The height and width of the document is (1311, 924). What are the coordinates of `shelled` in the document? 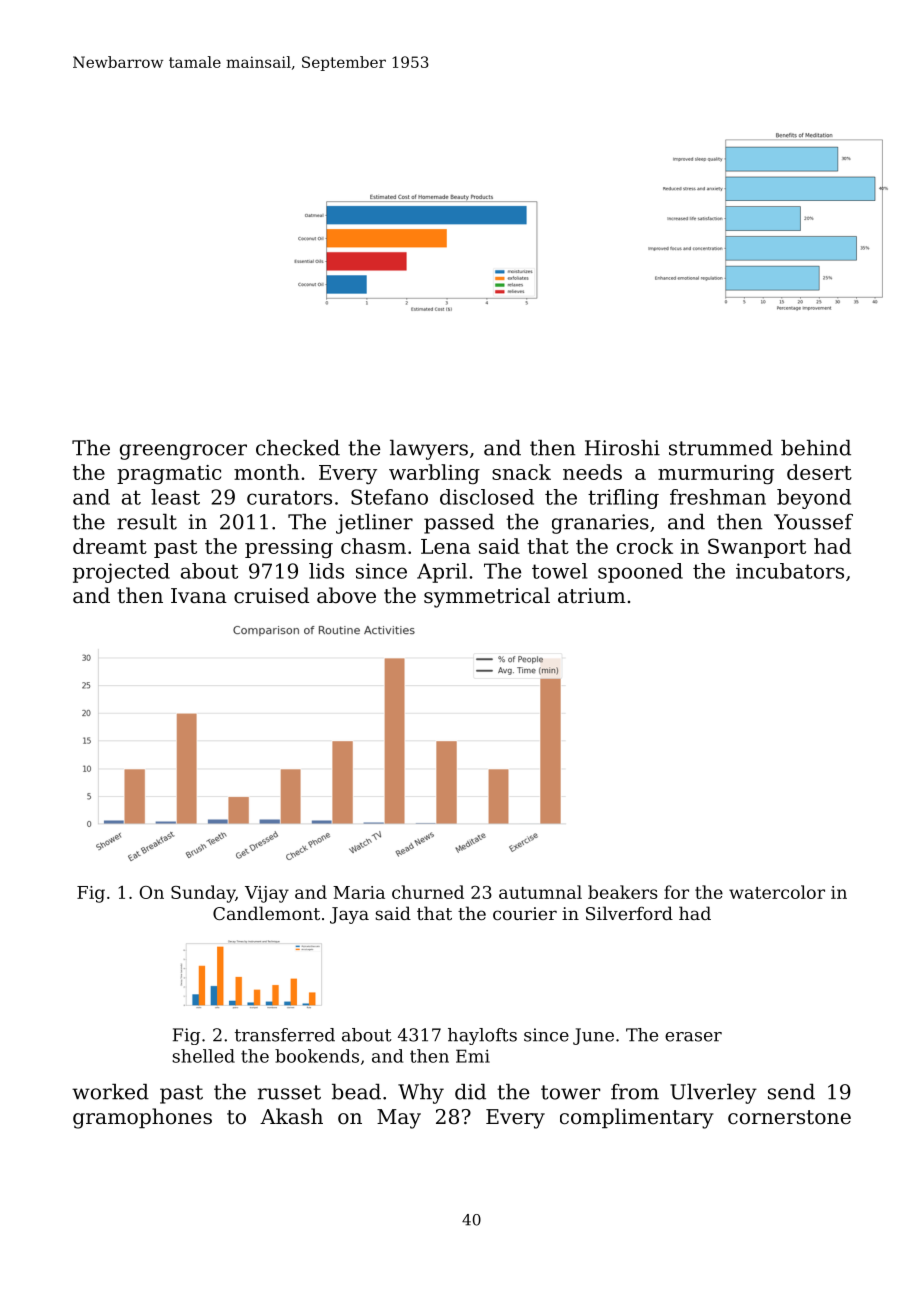 It's located at (203, 1056).
